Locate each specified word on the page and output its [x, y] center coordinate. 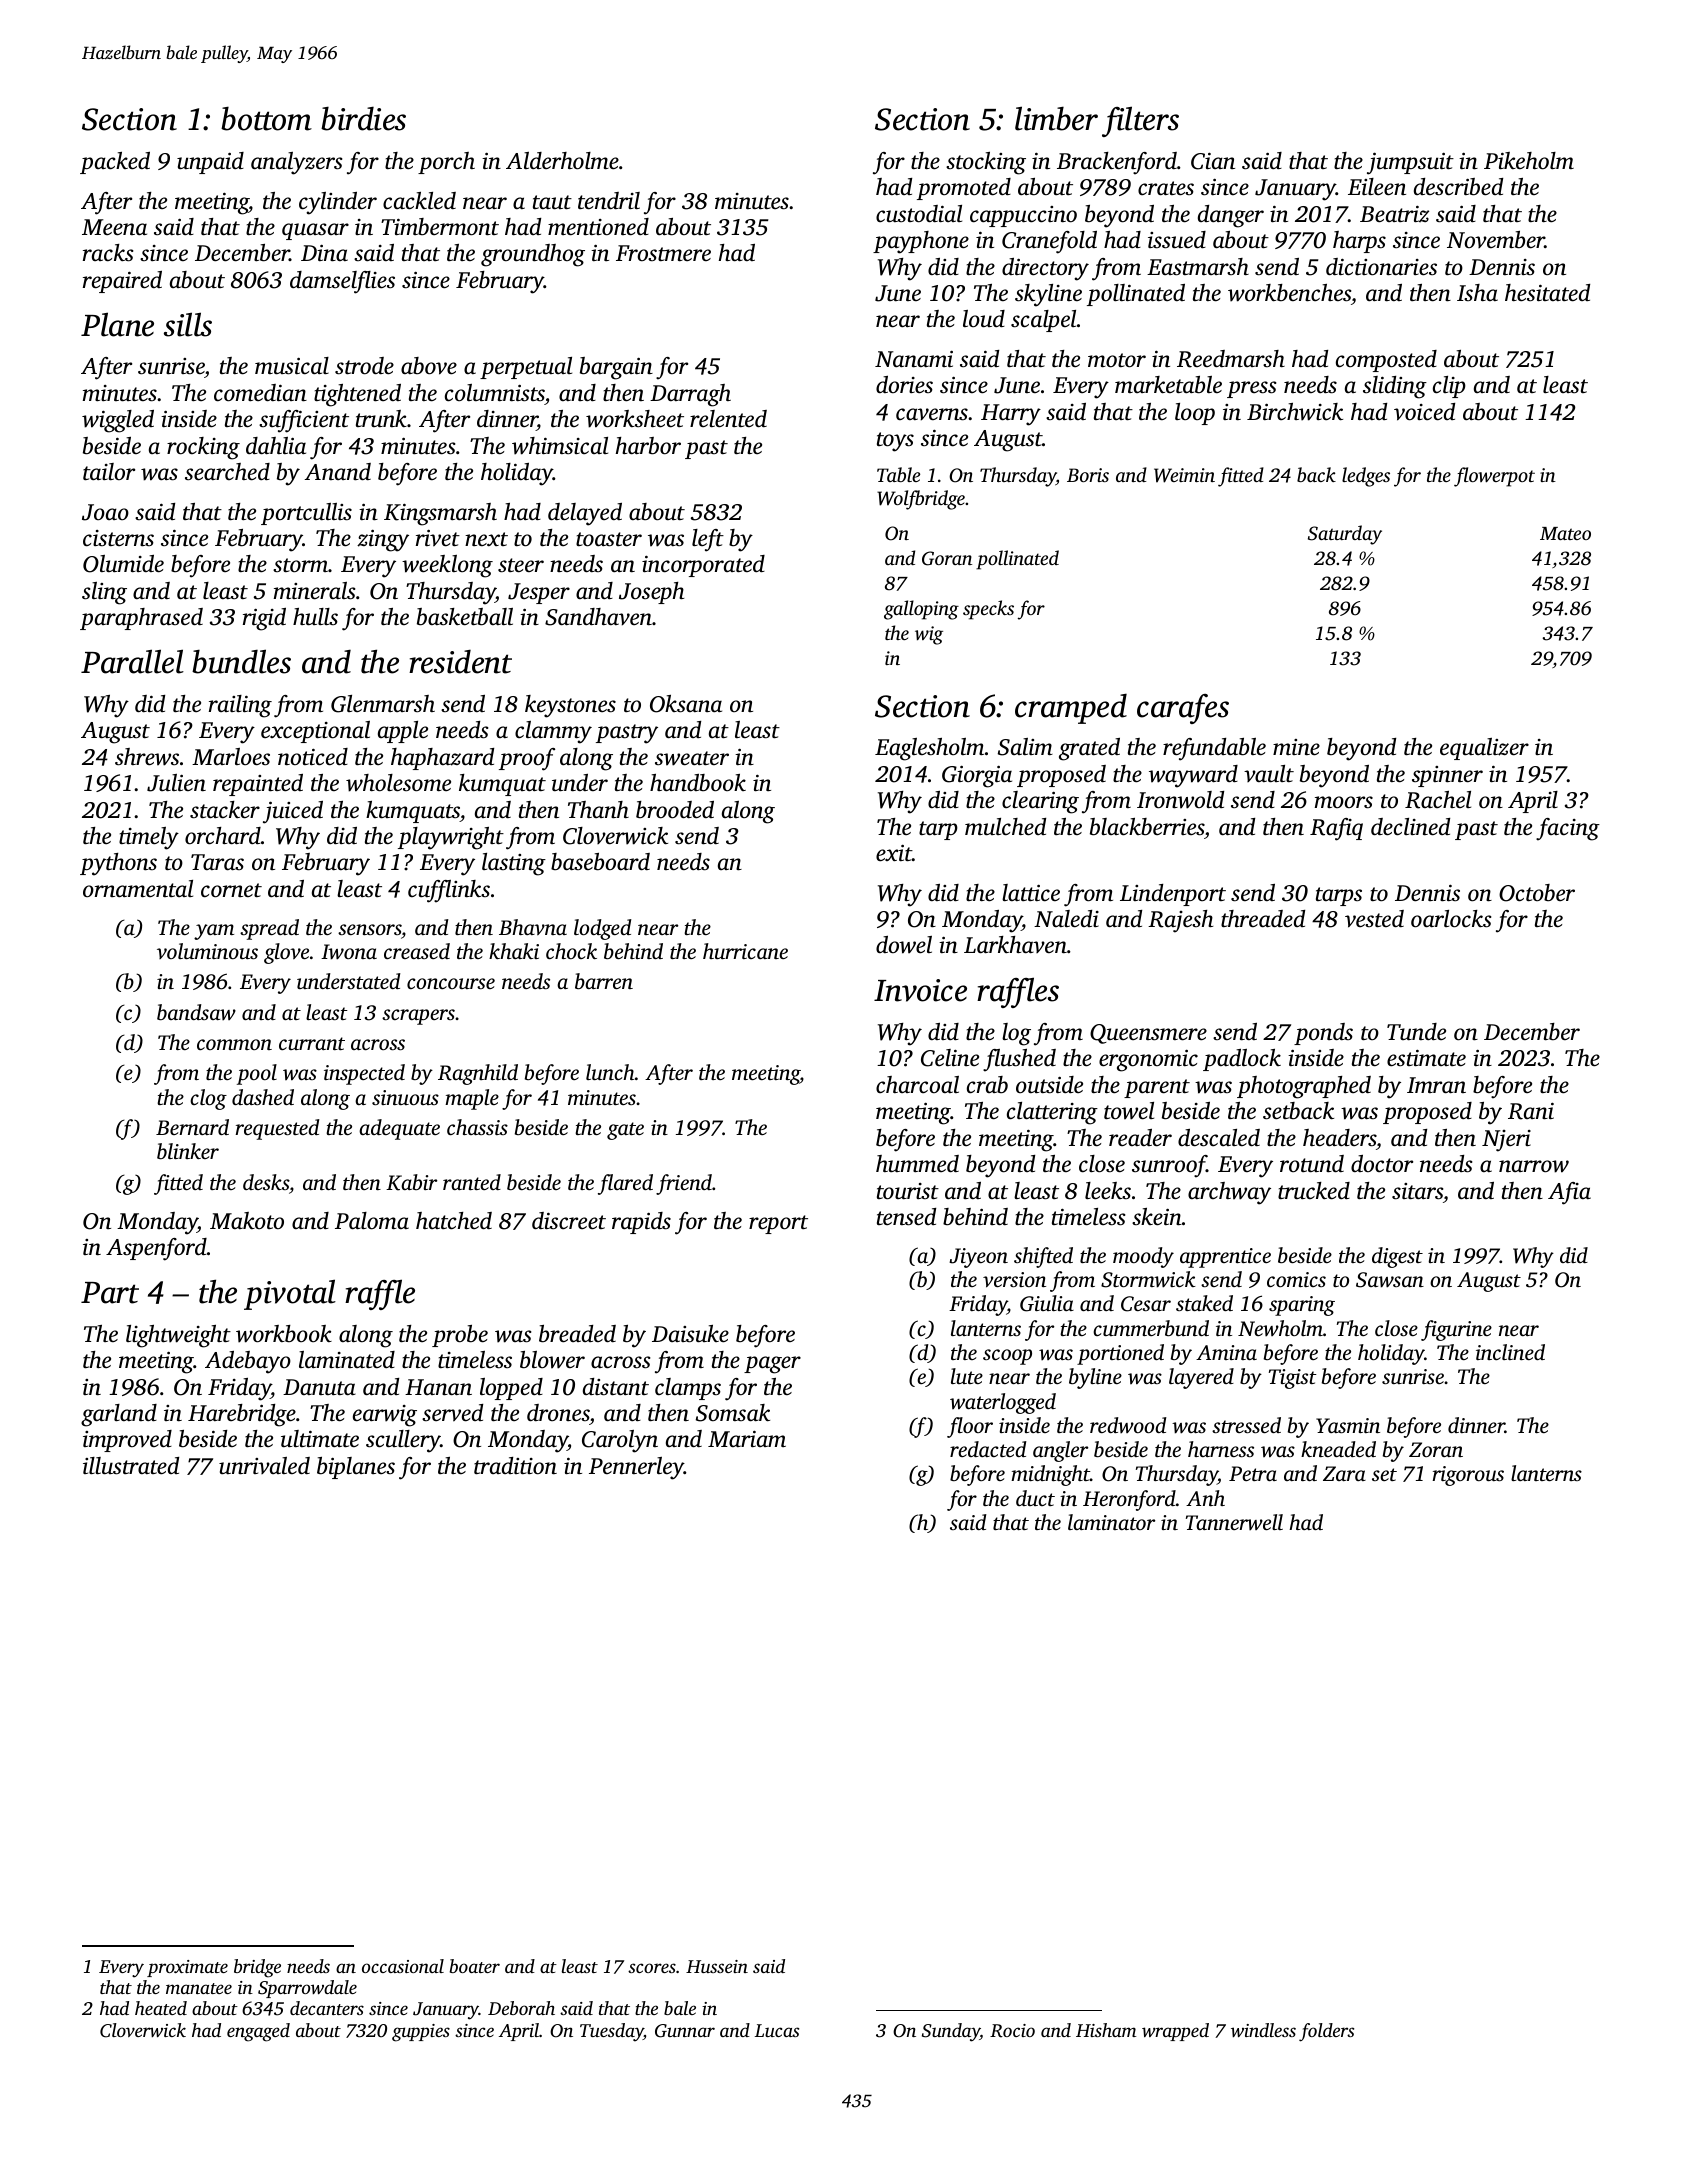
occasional [403, 1966]
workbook [284, 1334]
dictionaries [1381, 267]
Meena [114, 227]
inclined [1510, 1352]
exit [894, 853]
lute [967, 1376]
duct [1035, 1498]
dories [904, 385]
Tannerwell [1234, 1522]
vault [1269, 774]
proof [527, 759]
